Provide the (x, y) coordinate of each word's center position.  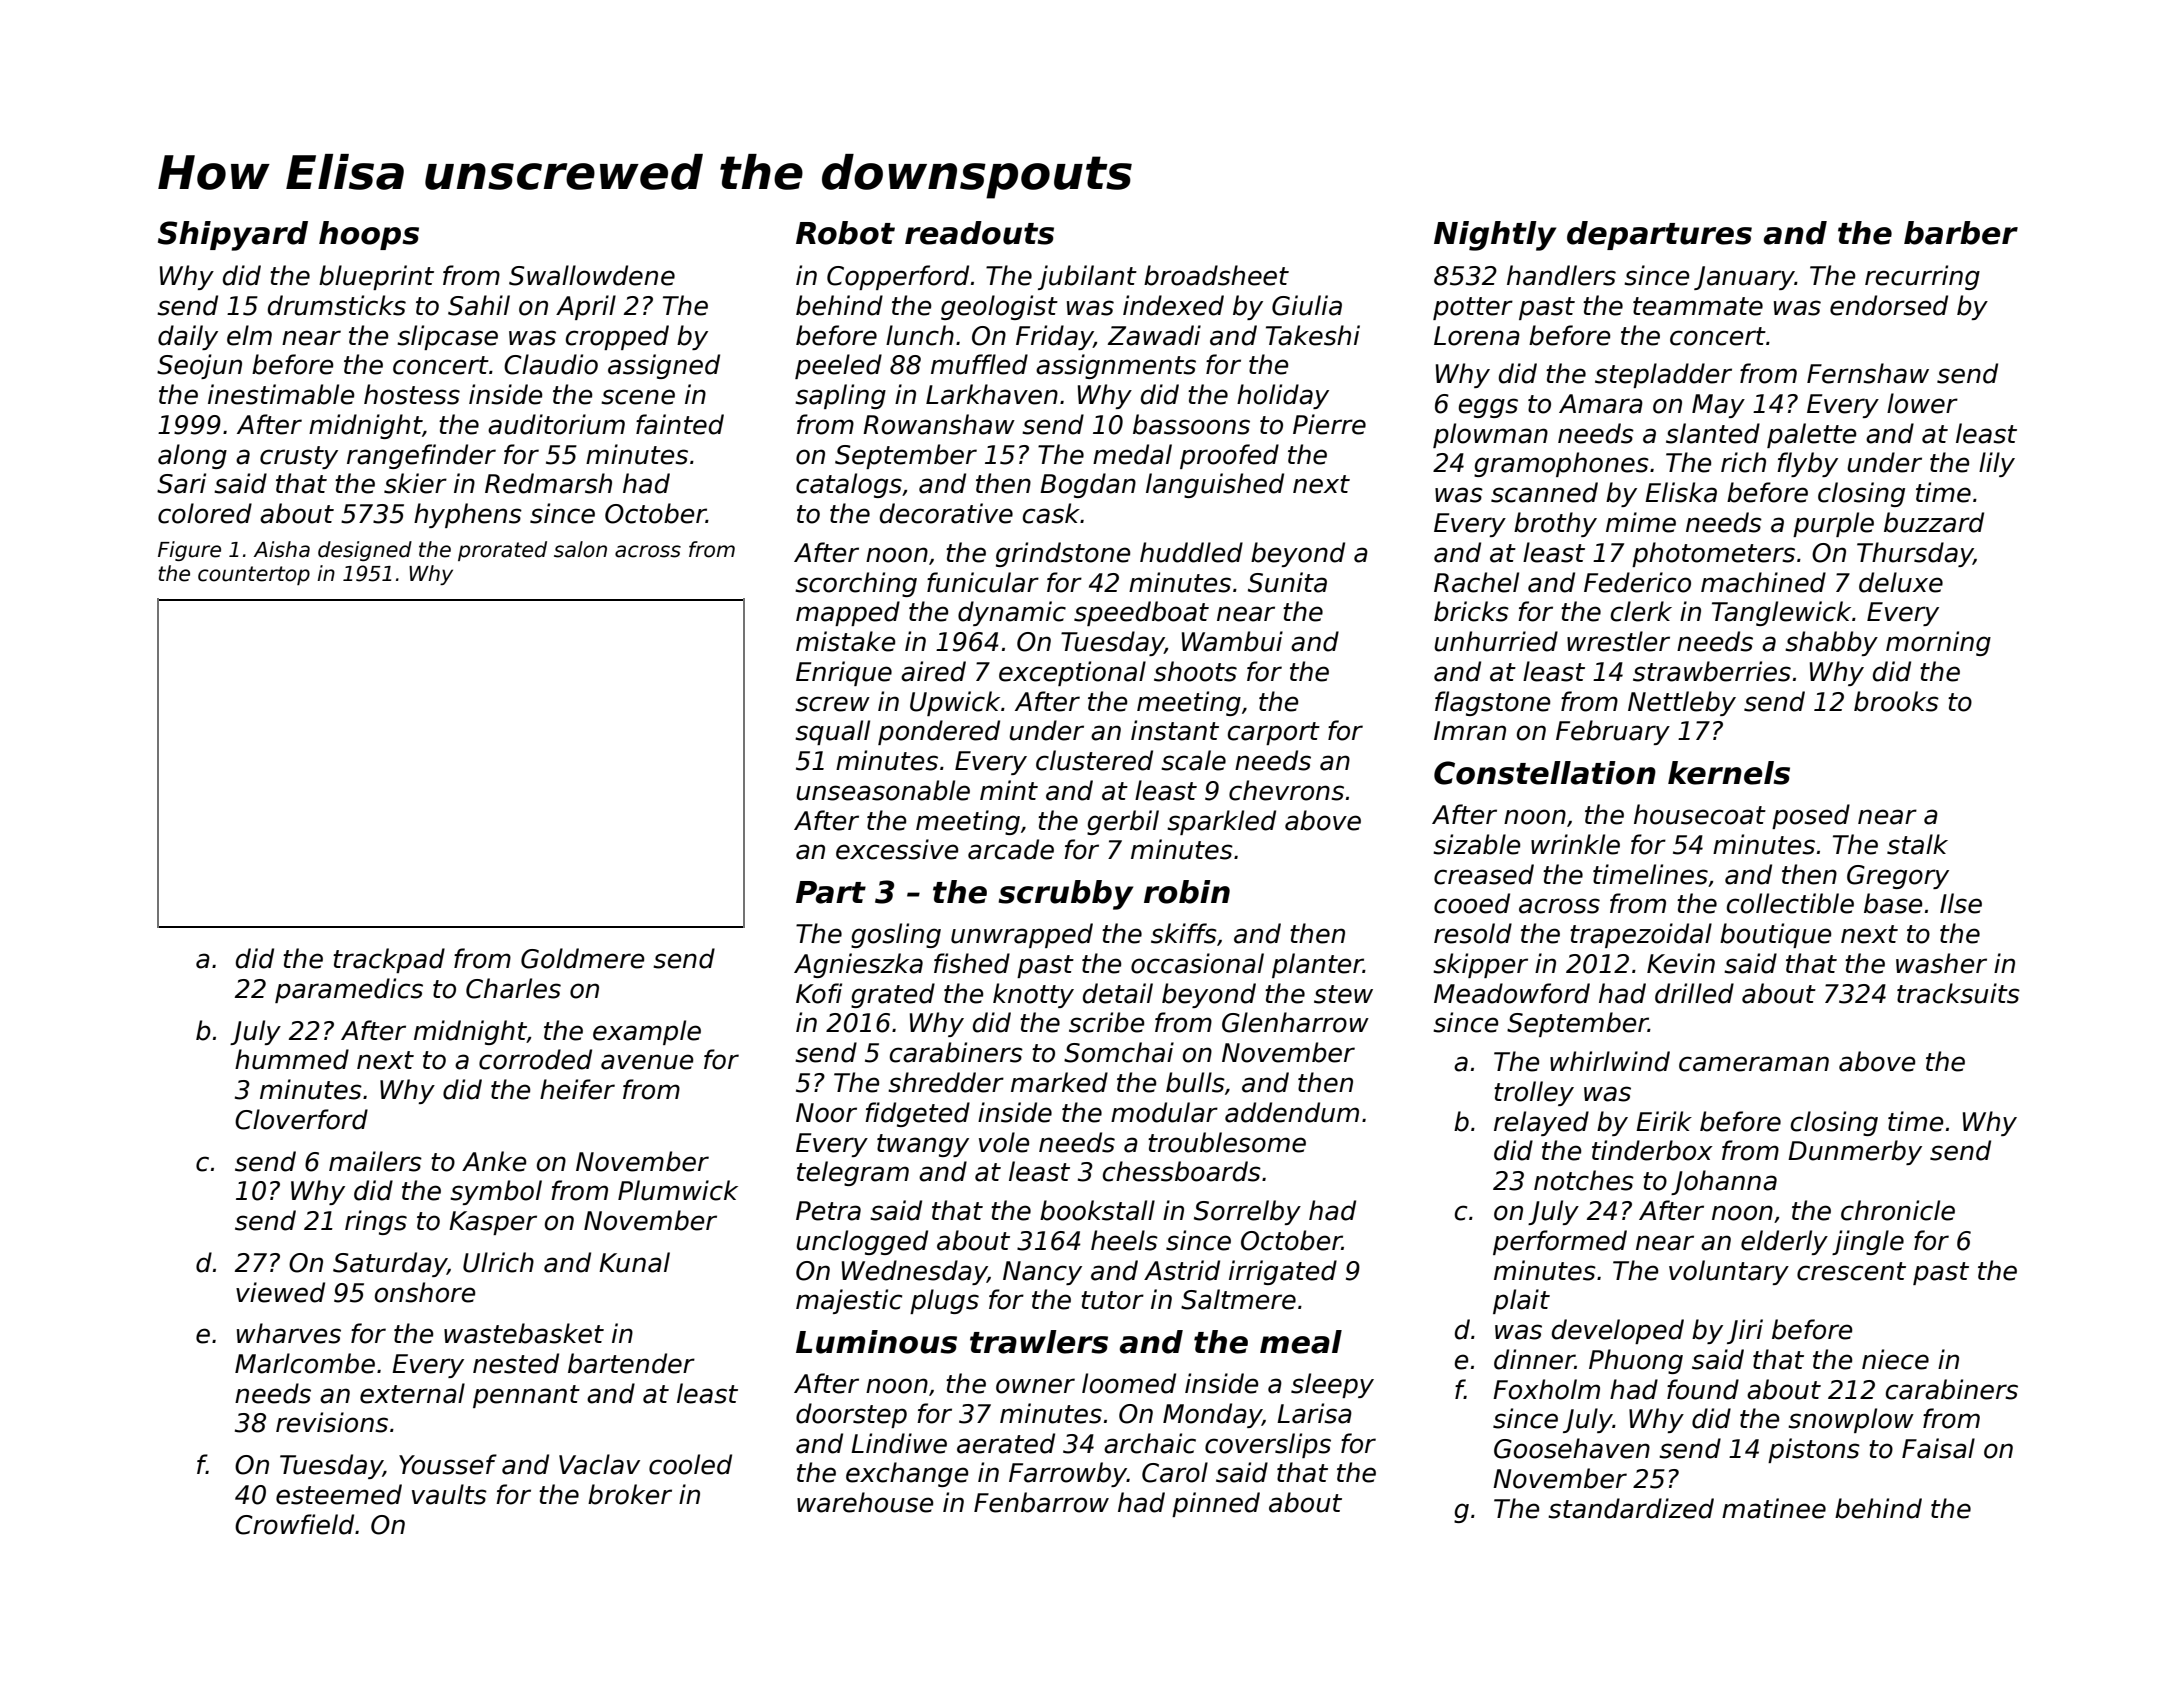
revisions (332, 1422)
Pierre (1329, 424)
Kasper (493, 1223)
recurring (1922, 277)
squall (832, 732)
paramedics (349, 990)
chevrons (1286, 790)
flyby (1807, 464)
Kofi (819, 993)
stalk (1917, 844)
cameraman (1754, 1064)
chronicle (1898, 1210)
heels (1124, 1240)
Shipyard (233, 236)
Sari (181, 483)
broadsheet (1216, 275)
